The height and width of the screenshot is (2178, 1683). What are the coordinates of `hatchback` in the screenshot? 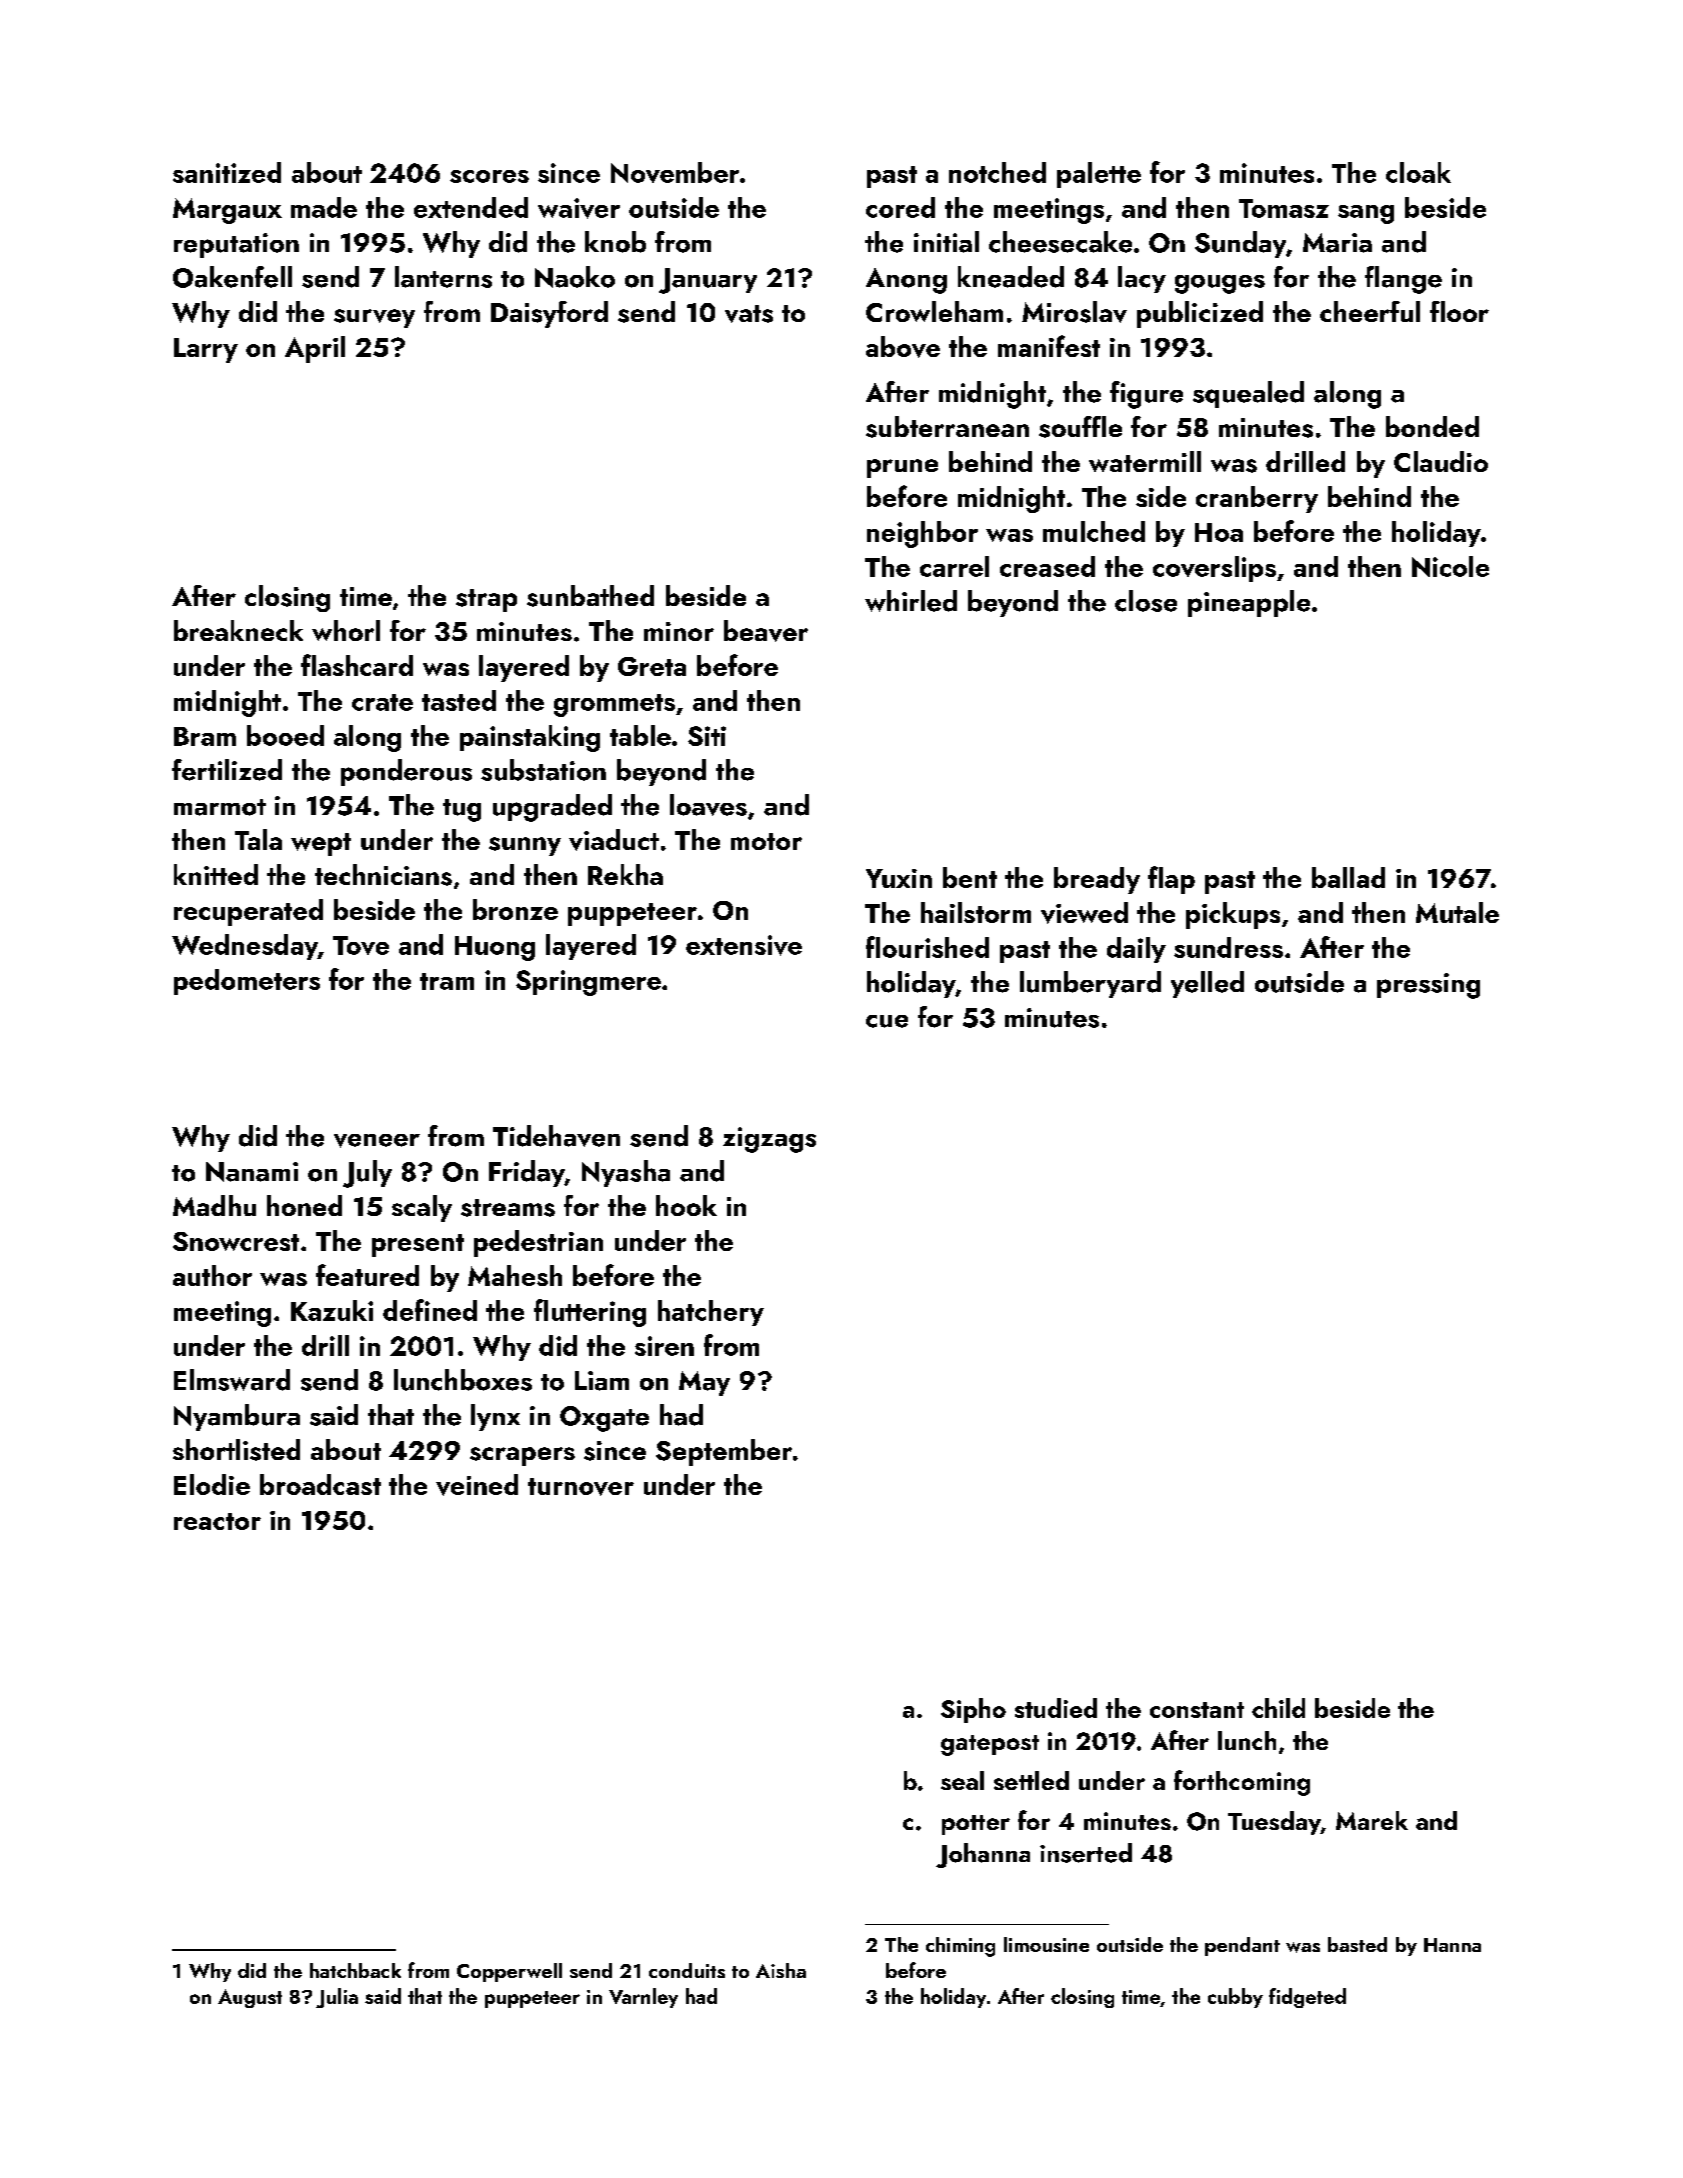 It's located at (355, 1970).
